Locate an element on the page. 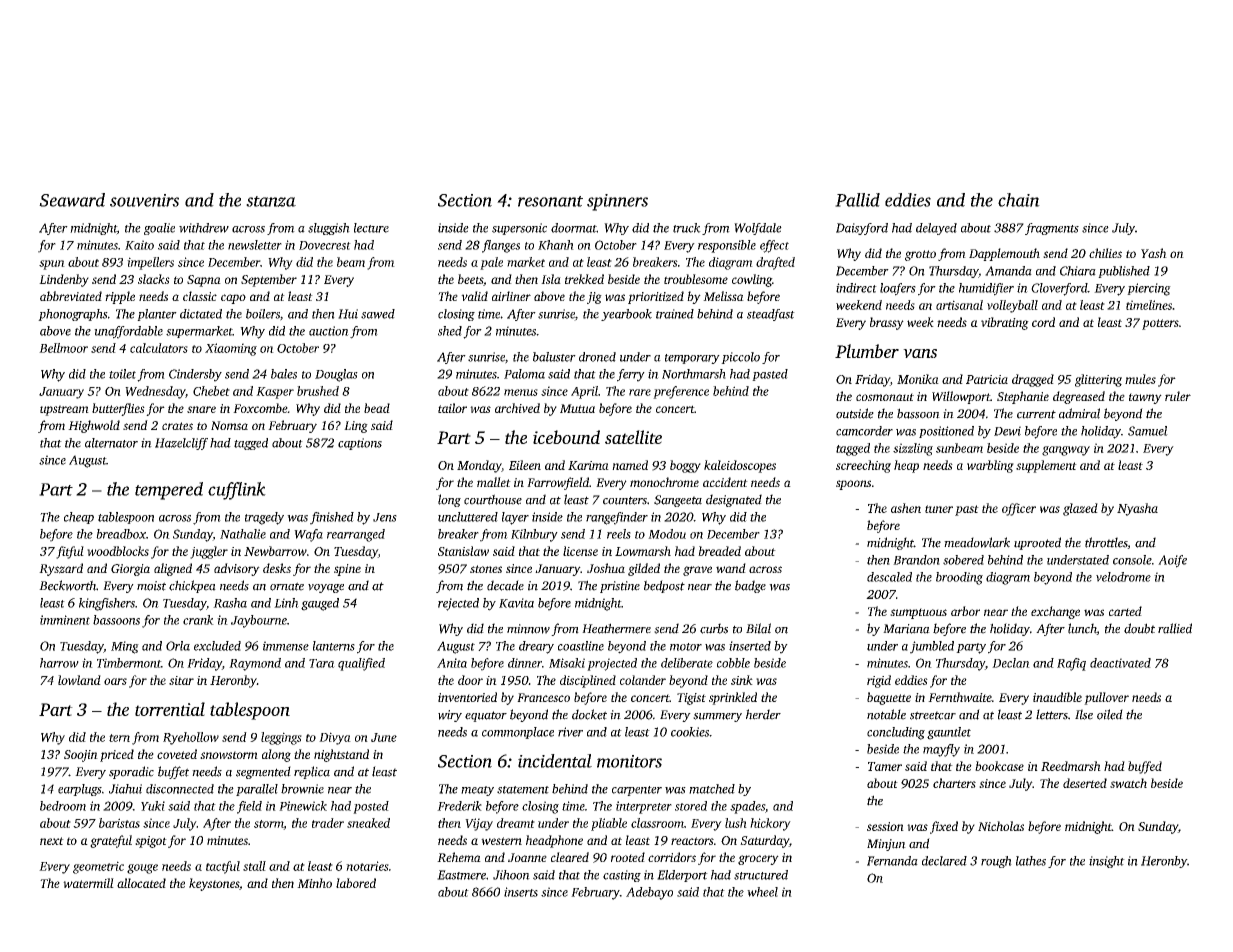 The height and width of the page is (952, 1233). abbreviated is located at coordinates (71, 296).
